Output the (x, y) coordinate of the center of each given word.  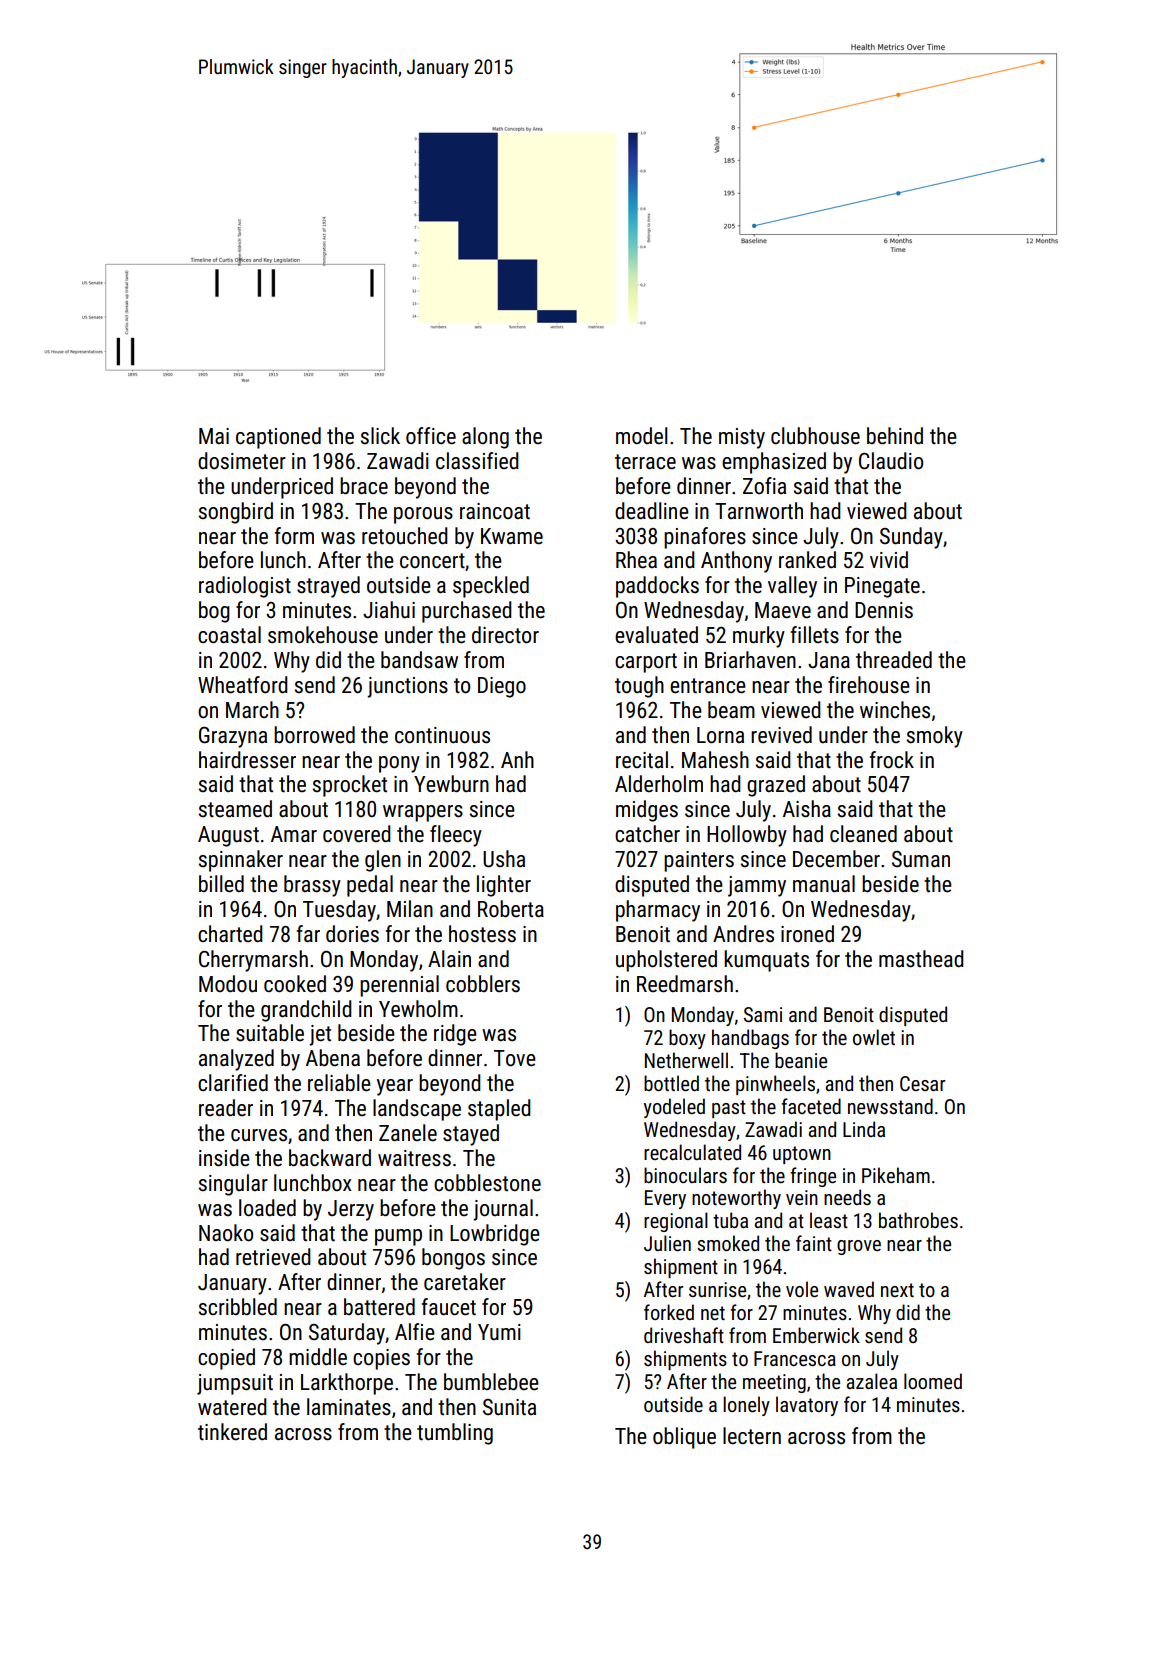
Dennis (884, 610)
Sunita (509, 1407)
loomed (933, 1381)
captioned (278, 438)
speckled (491, 587)
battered (379, 1307)
